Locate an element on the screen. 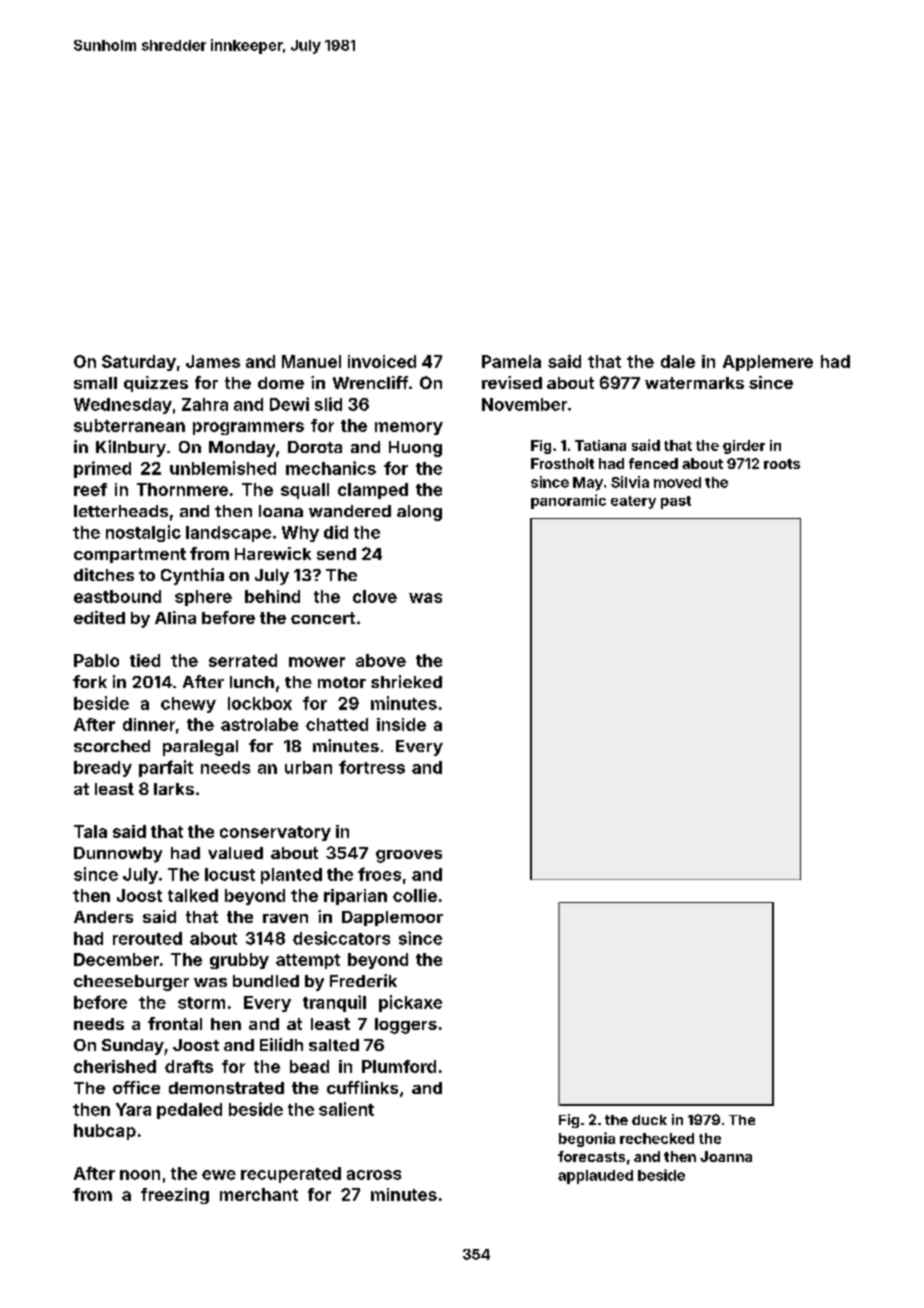  Pamela is located at coordinates (511, 361).
